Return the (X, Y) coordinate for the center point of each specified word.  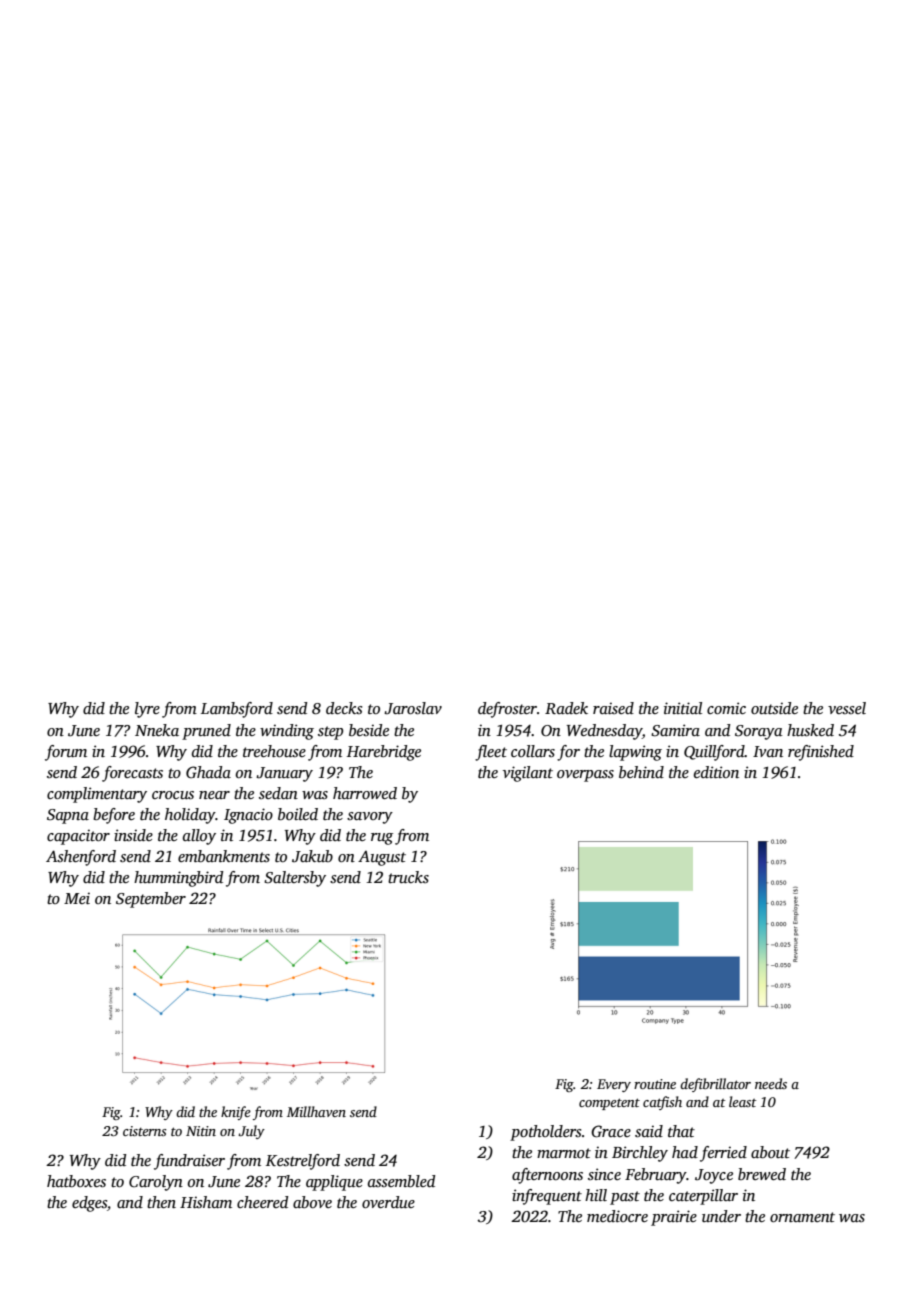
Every (614, 1085)
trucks (408, 877)
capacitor (78, 837)
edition (716, 772)
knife (236, 1113)
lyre (147, 710)
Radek (566, 708)
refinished (821, 753)
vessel (847, 708)
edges (89, 1204)
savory (370, 818)
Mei (77, 898)
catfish (662, 1103)
